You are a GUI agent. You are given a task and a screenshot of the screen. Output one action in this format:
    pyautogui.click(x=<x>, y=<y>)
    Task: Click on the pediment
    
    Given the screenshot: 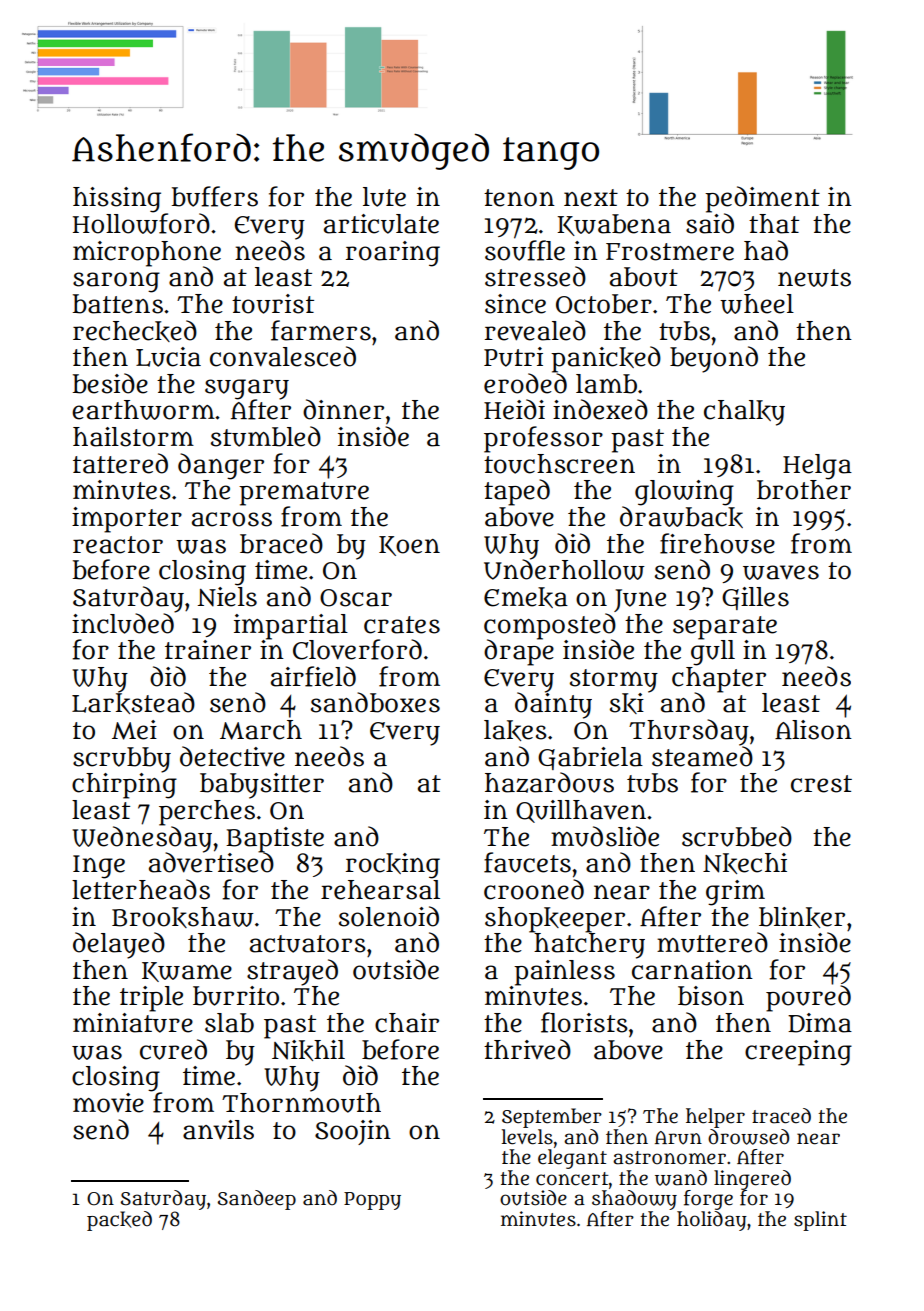 What is the action you would take?
    pyautogui.click(x=762, y=199)
